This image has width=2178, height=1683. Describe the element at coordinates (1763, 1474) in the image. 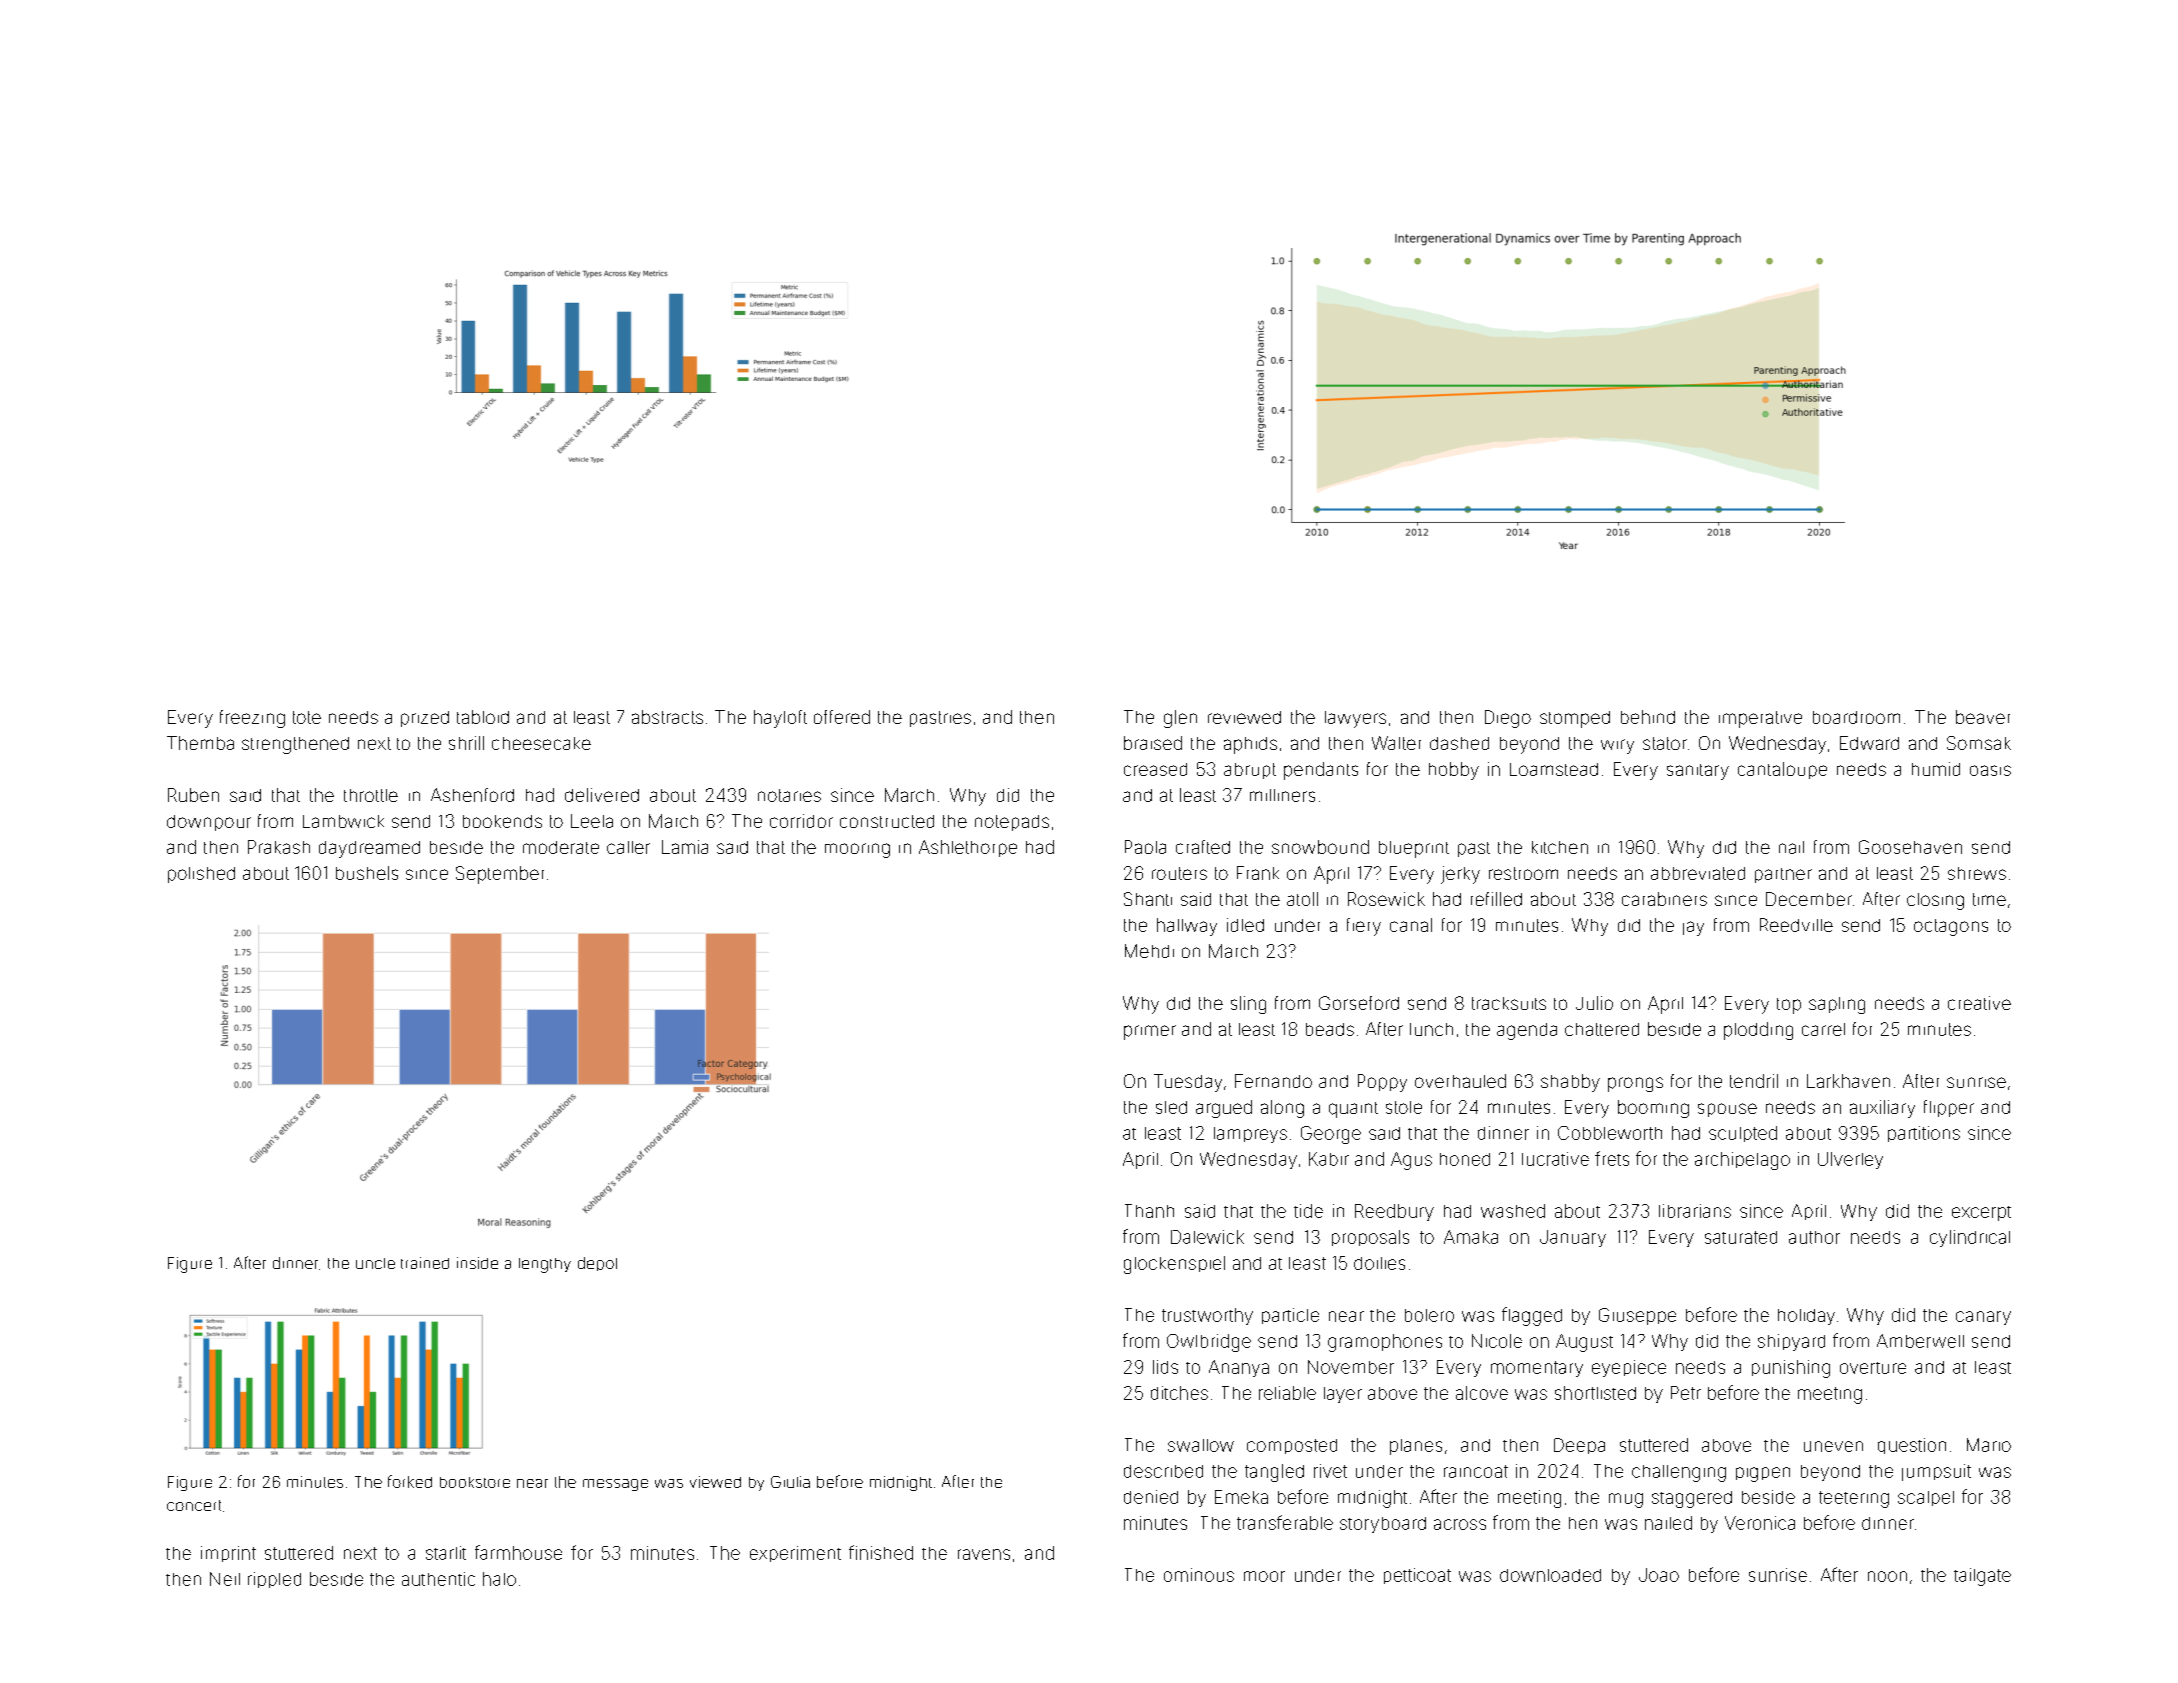

I see `pigpen` at that location.
